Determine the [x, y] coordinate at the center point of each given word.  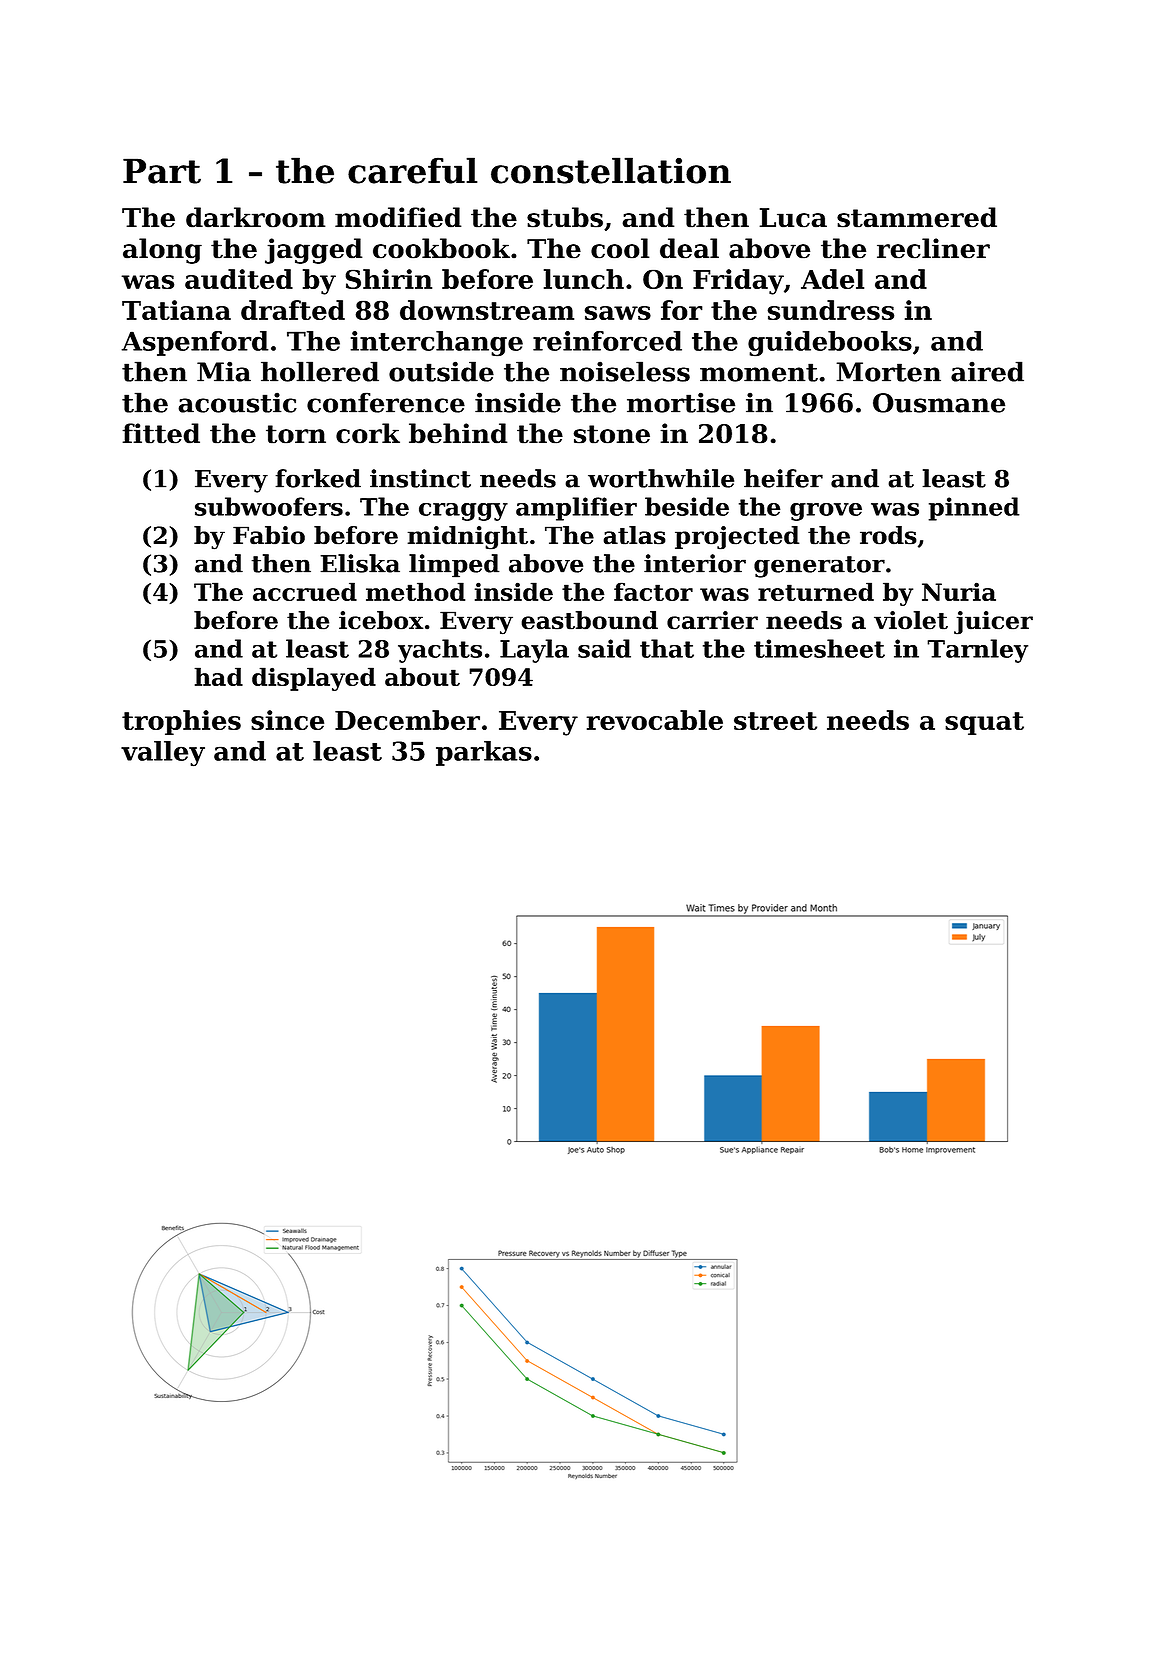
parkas [484, 753]
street [775, 721]
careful [412, 170]
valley [163, 753]
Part [162, 171]
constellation [611, 170]
